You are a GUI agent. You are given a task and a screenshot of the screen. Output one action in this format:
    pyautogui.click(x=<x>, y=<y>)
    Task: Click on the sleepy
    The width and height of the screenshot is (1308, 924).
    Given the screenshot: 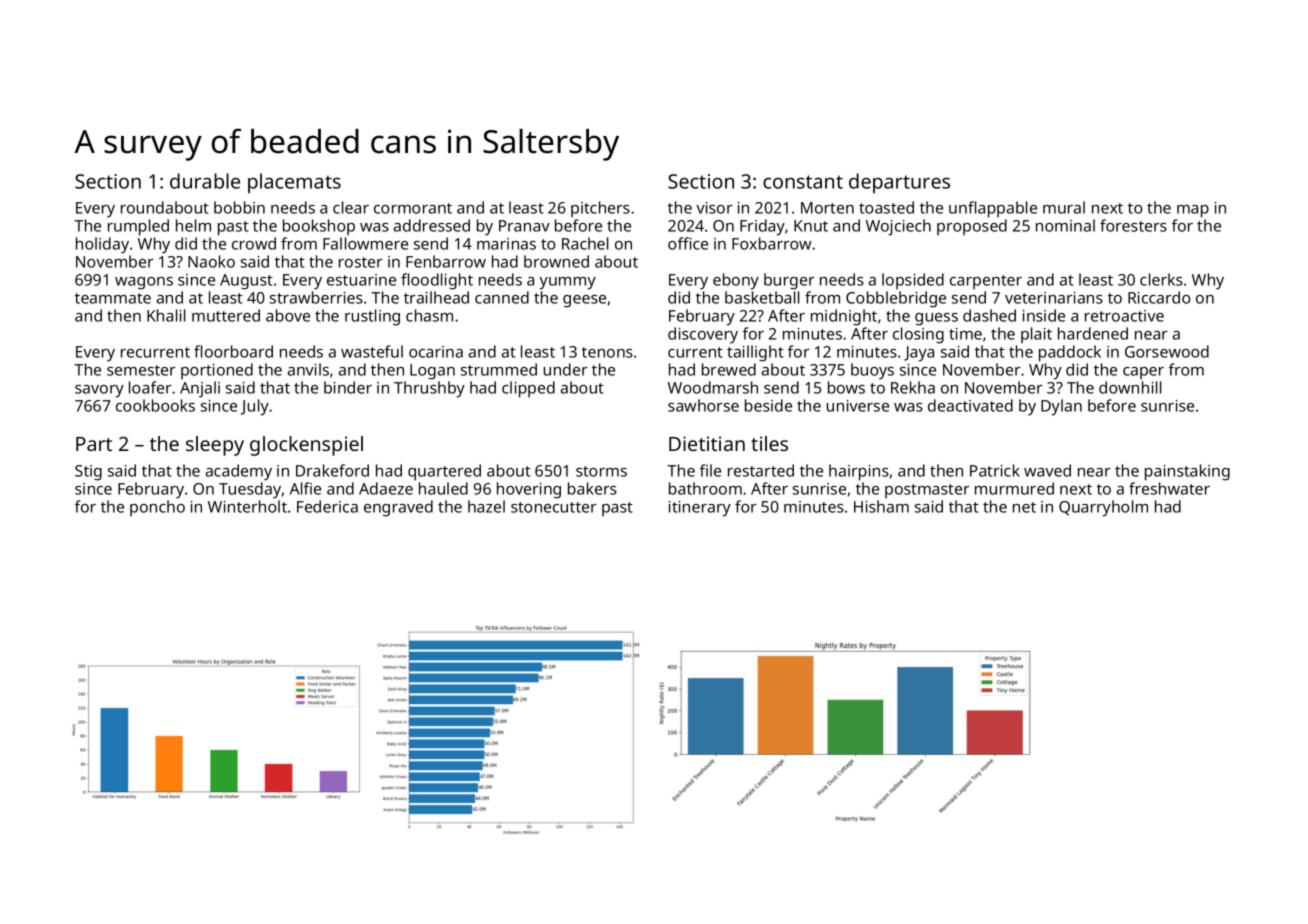 What is the action you would take?
    pyautogui.click(x=215, y=446)
